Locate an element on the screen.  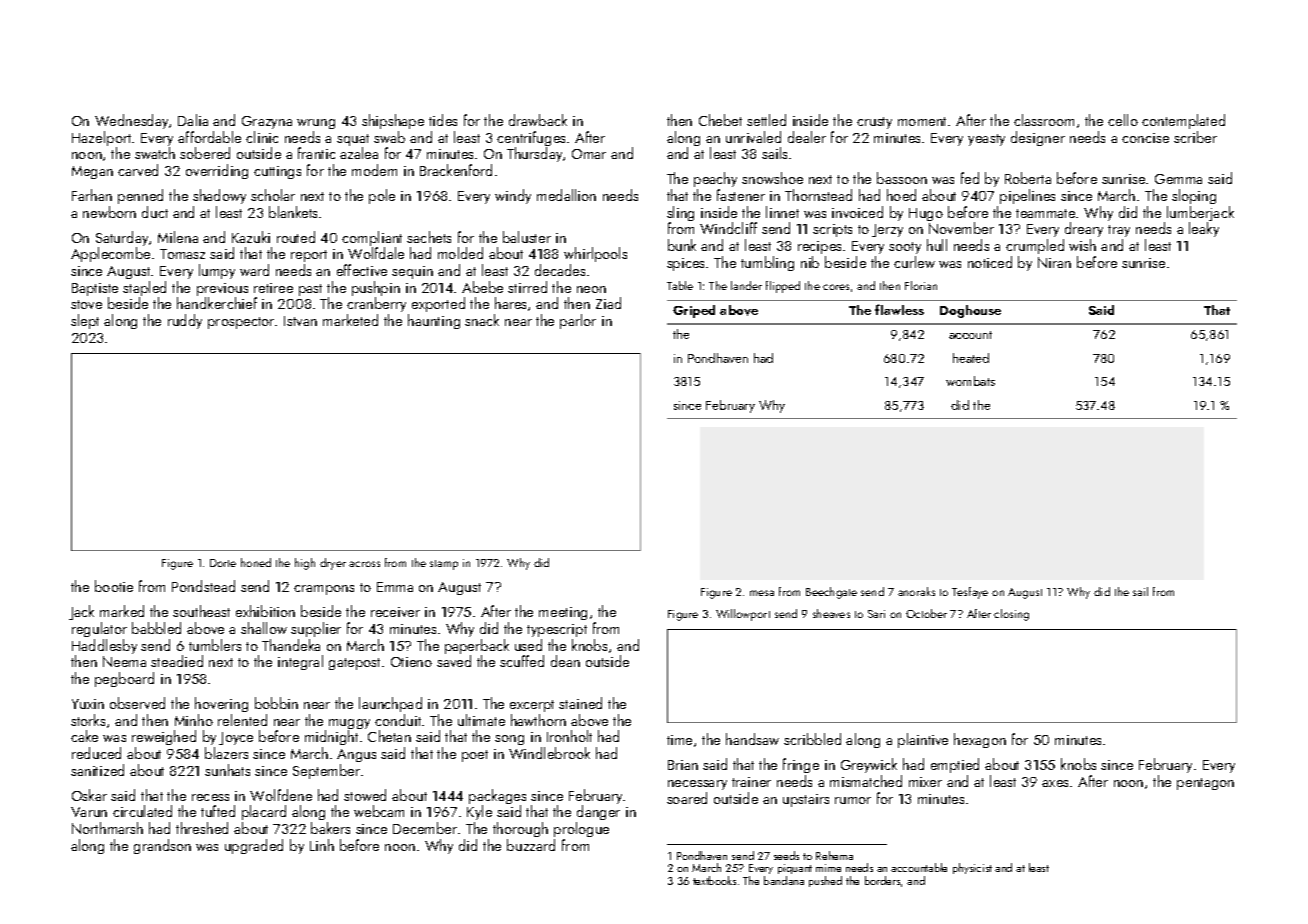
grandson is located at coordinates (162, 846).
